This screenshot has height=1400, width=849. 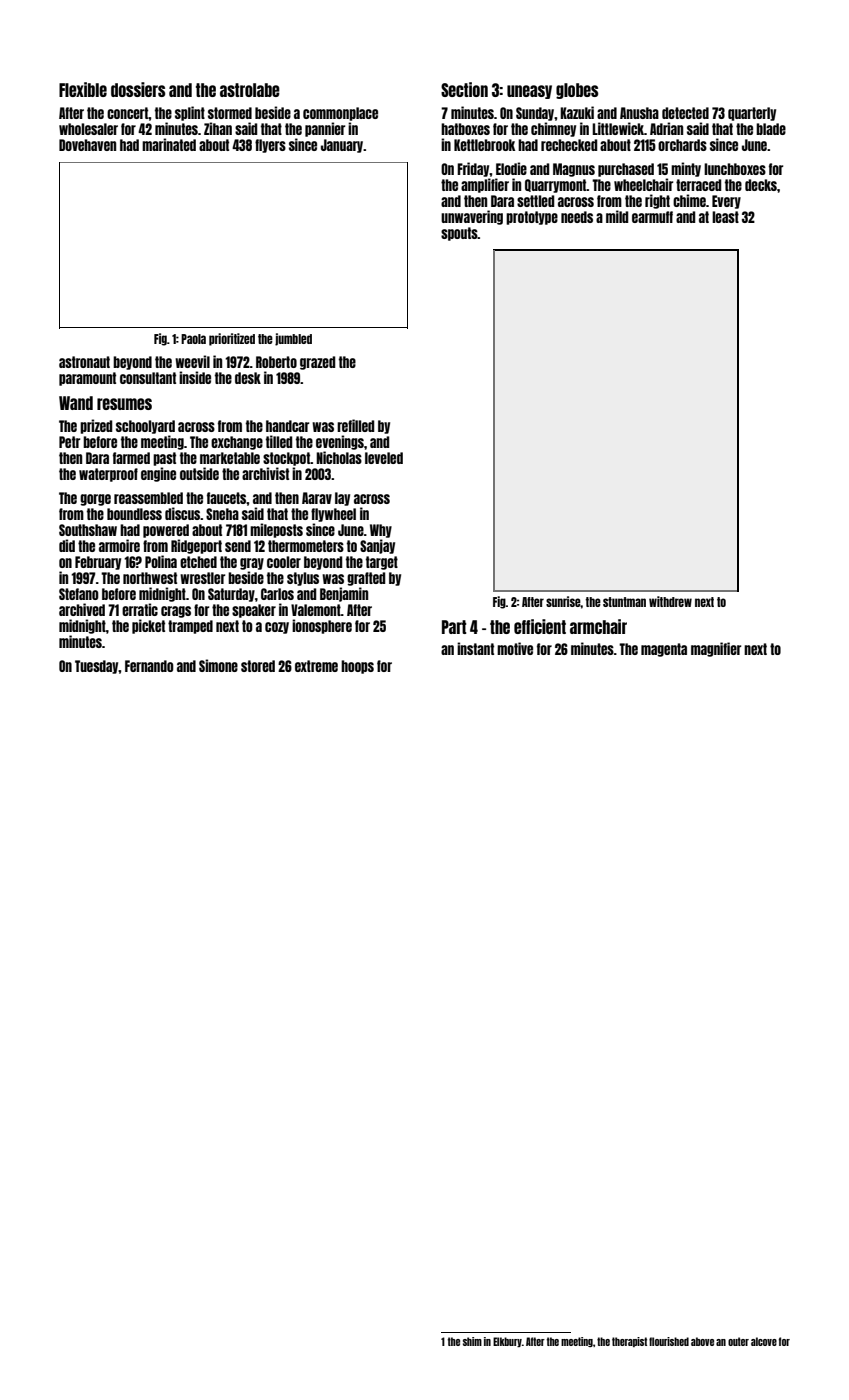 What do you see at coordinates (685, 113) in the screenshot?
I see `detected` at bounding box center [685, 113].
